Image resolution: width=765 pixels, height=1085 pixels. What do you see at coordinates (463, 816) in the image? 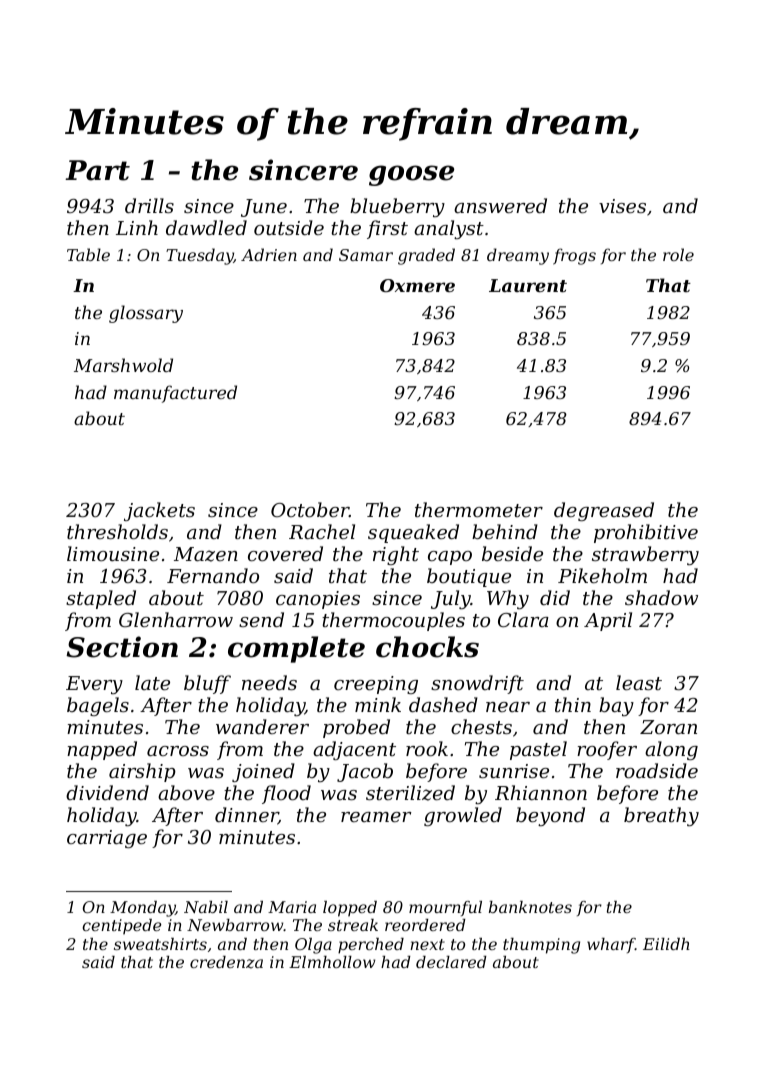
I see `growled` at bounding box center [463, 816].
